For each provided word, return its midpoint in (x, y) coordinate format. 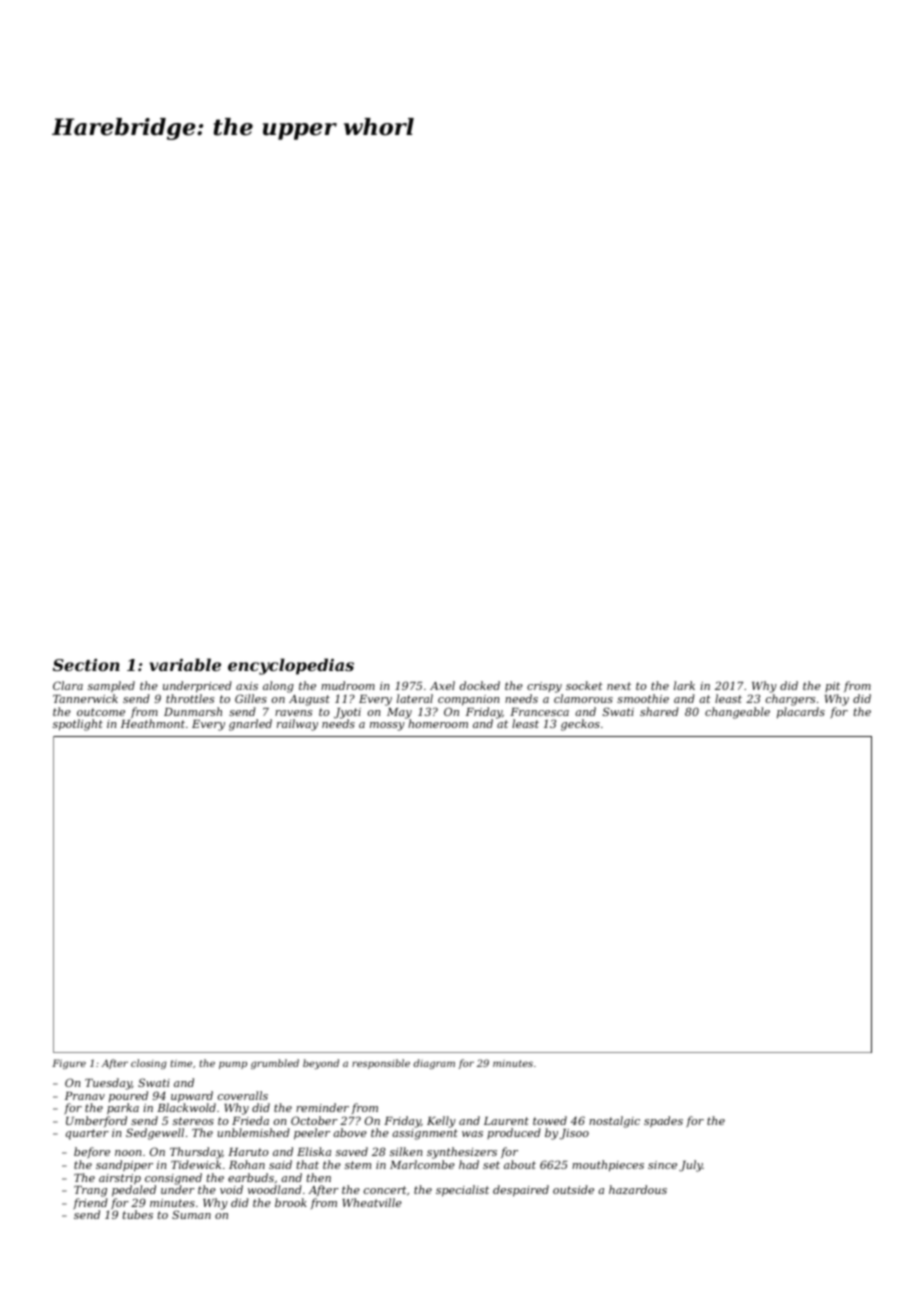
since (662, 1165)
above (350, 1132)
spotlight (78, 725)
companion (468, 700)
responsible (381, 1064)
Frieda (250, 1120)
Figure (69, 1064)
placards (801, 713)
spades (663, 1122)
